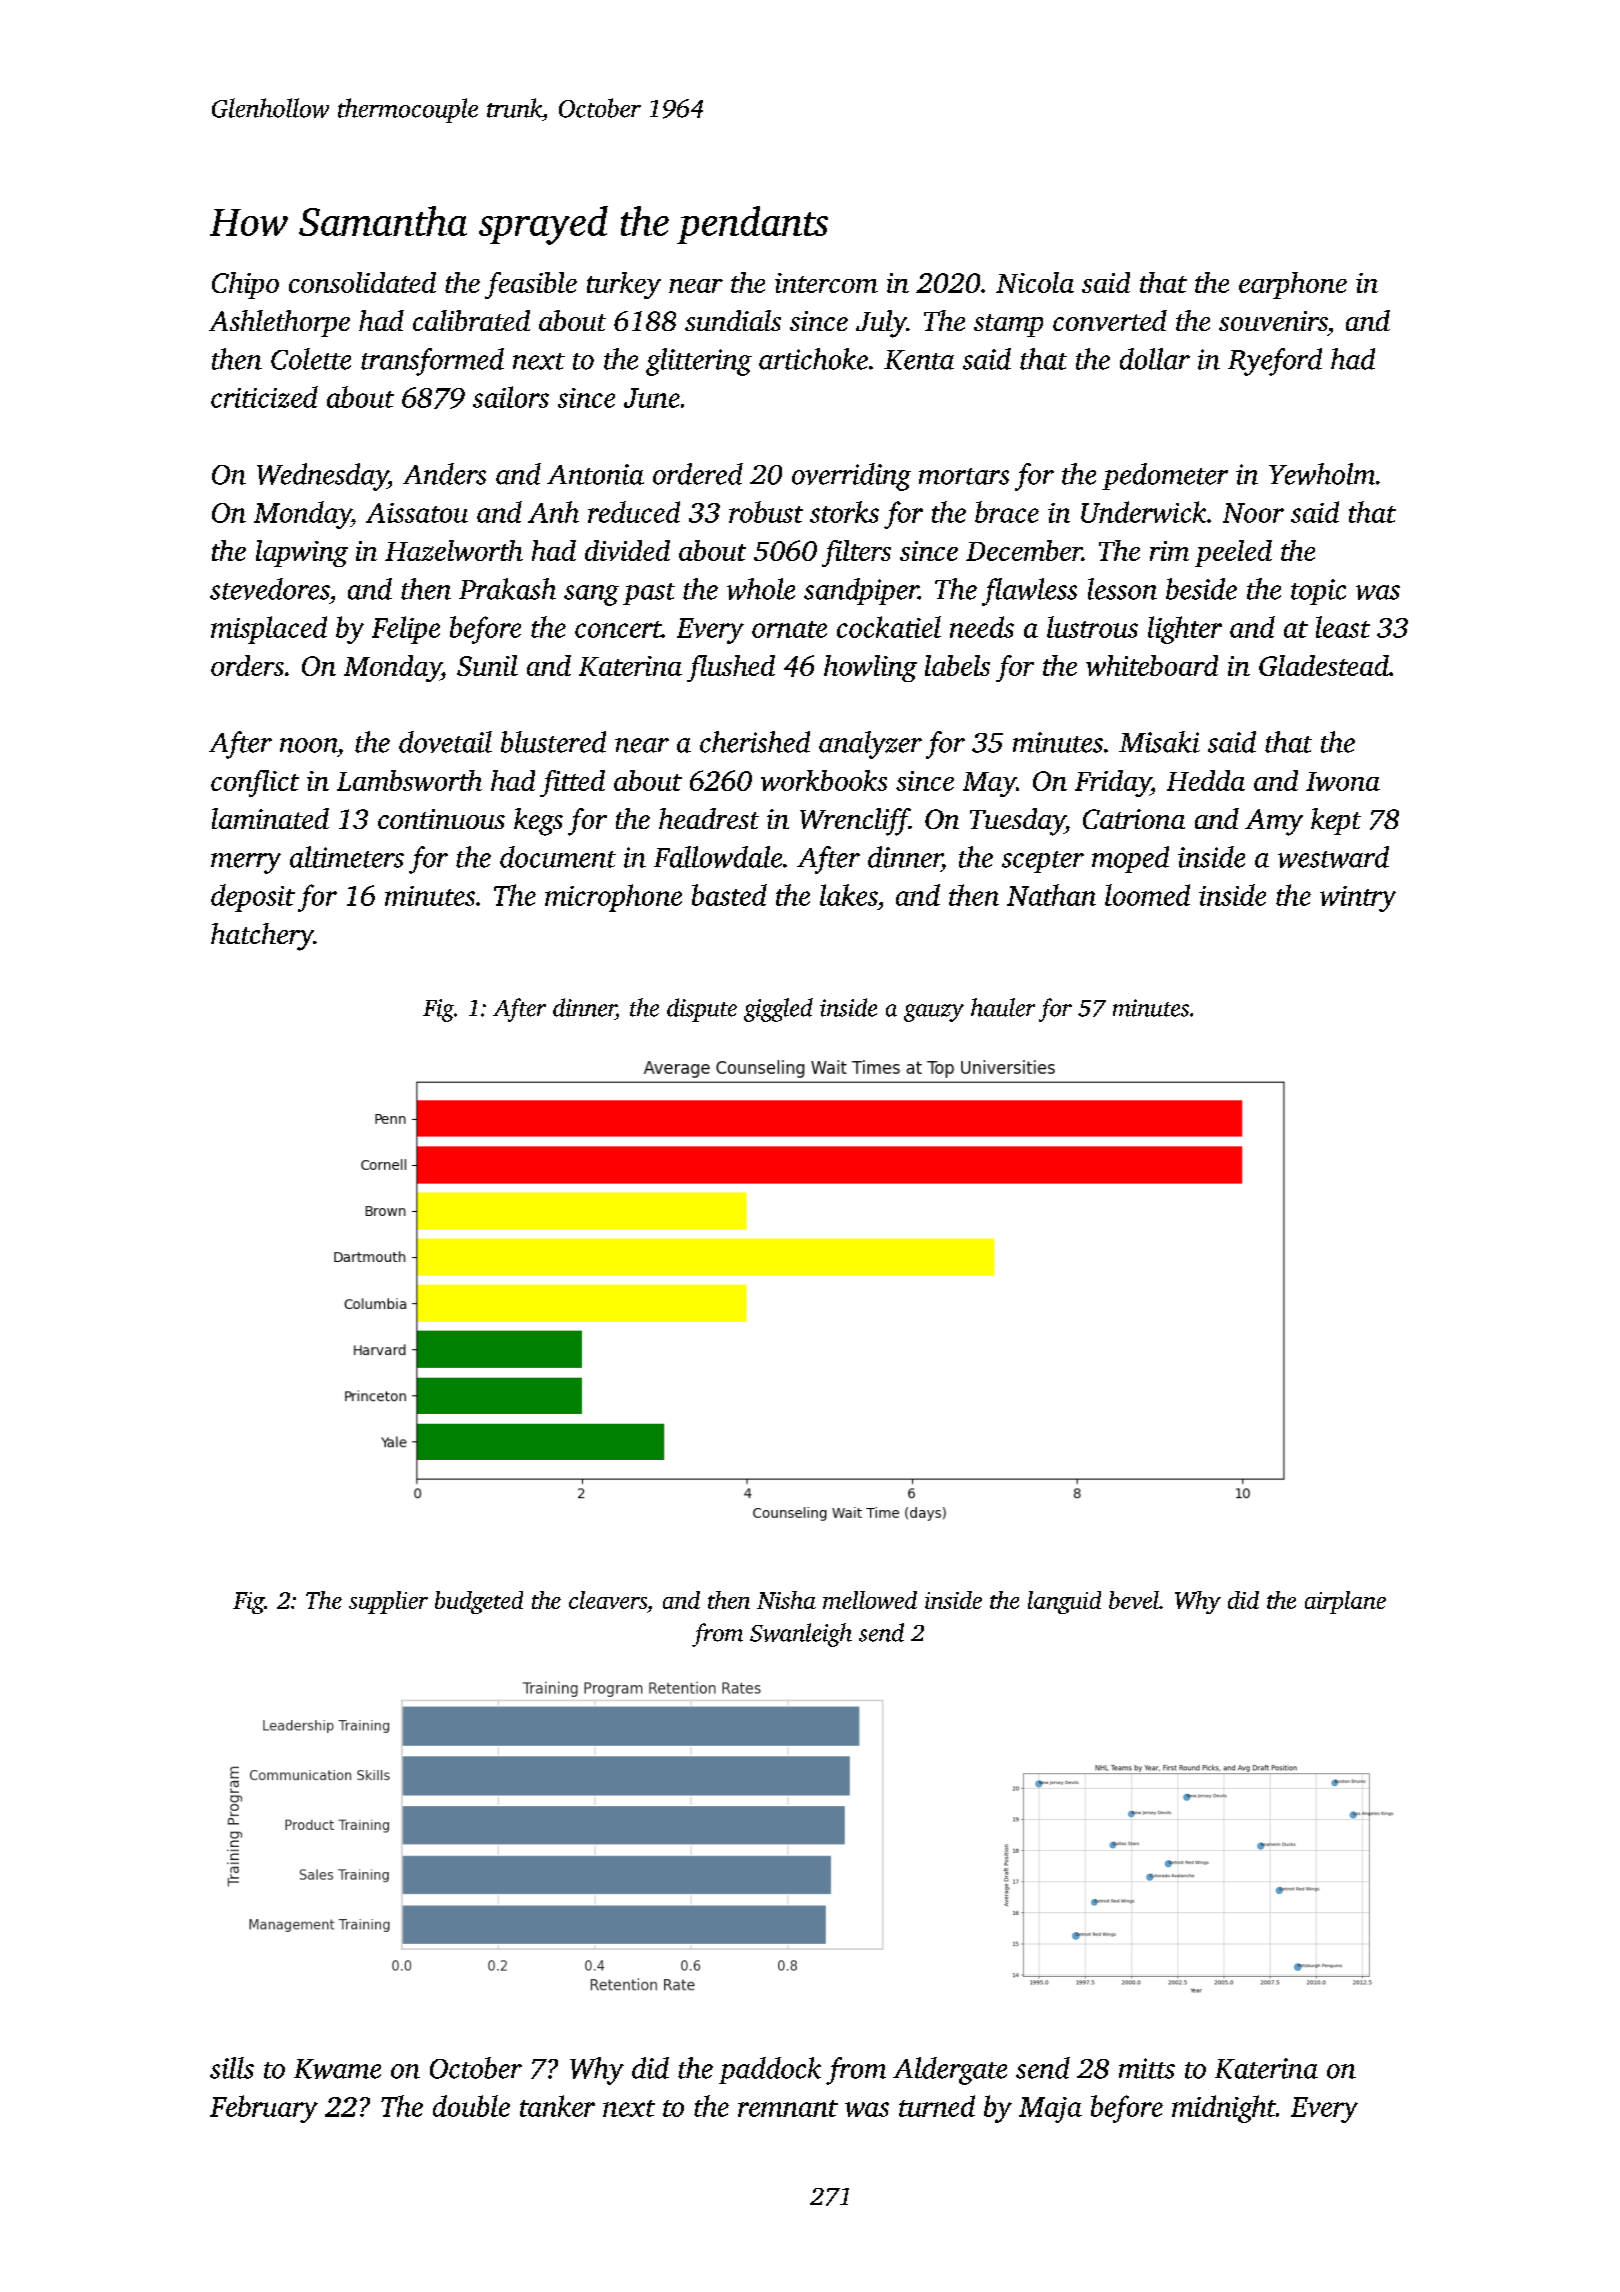  I want to click on Maja, so click(1050, 2110).
